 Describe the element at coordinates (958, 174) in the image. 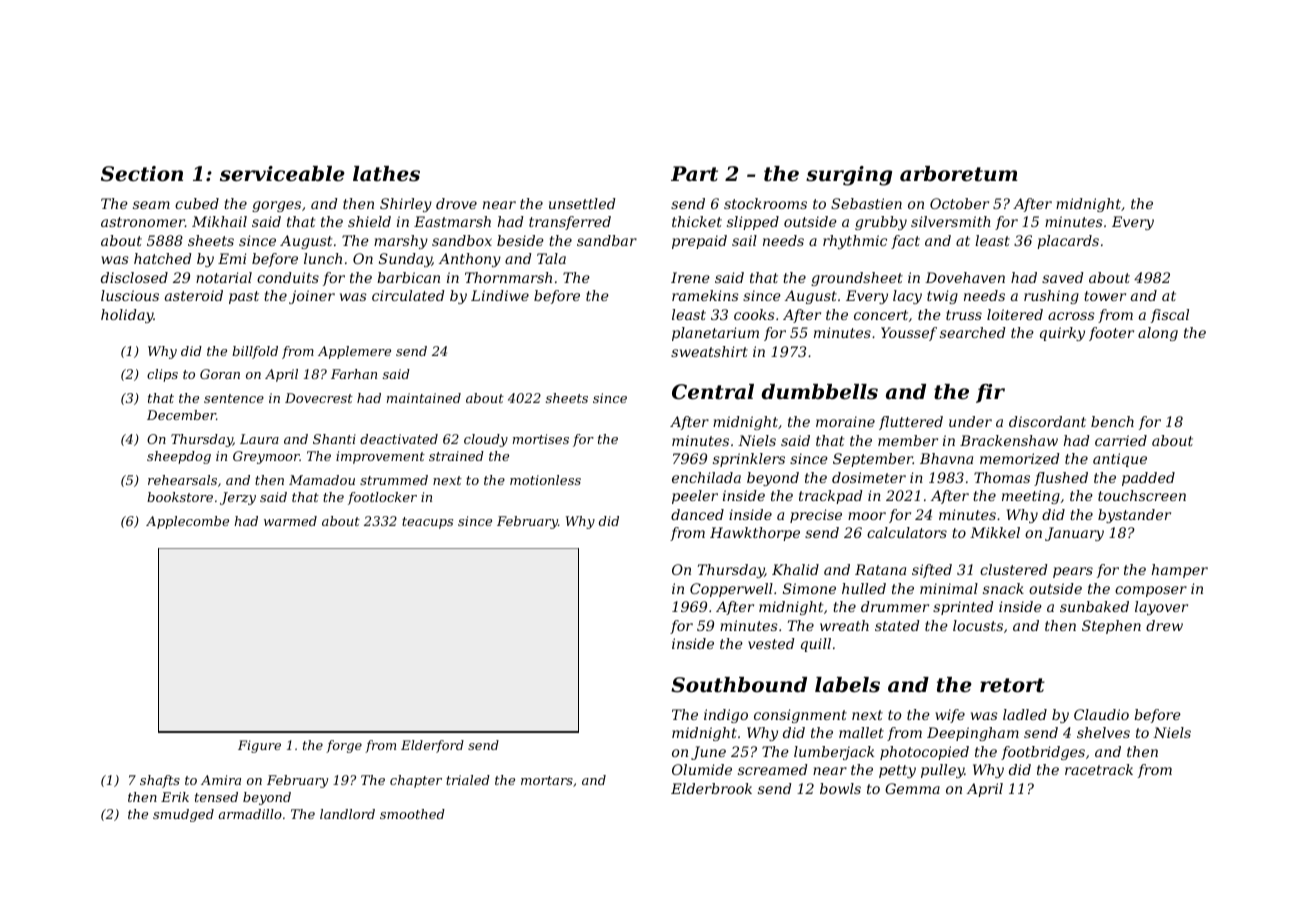

I see `arboretum` at that location.
